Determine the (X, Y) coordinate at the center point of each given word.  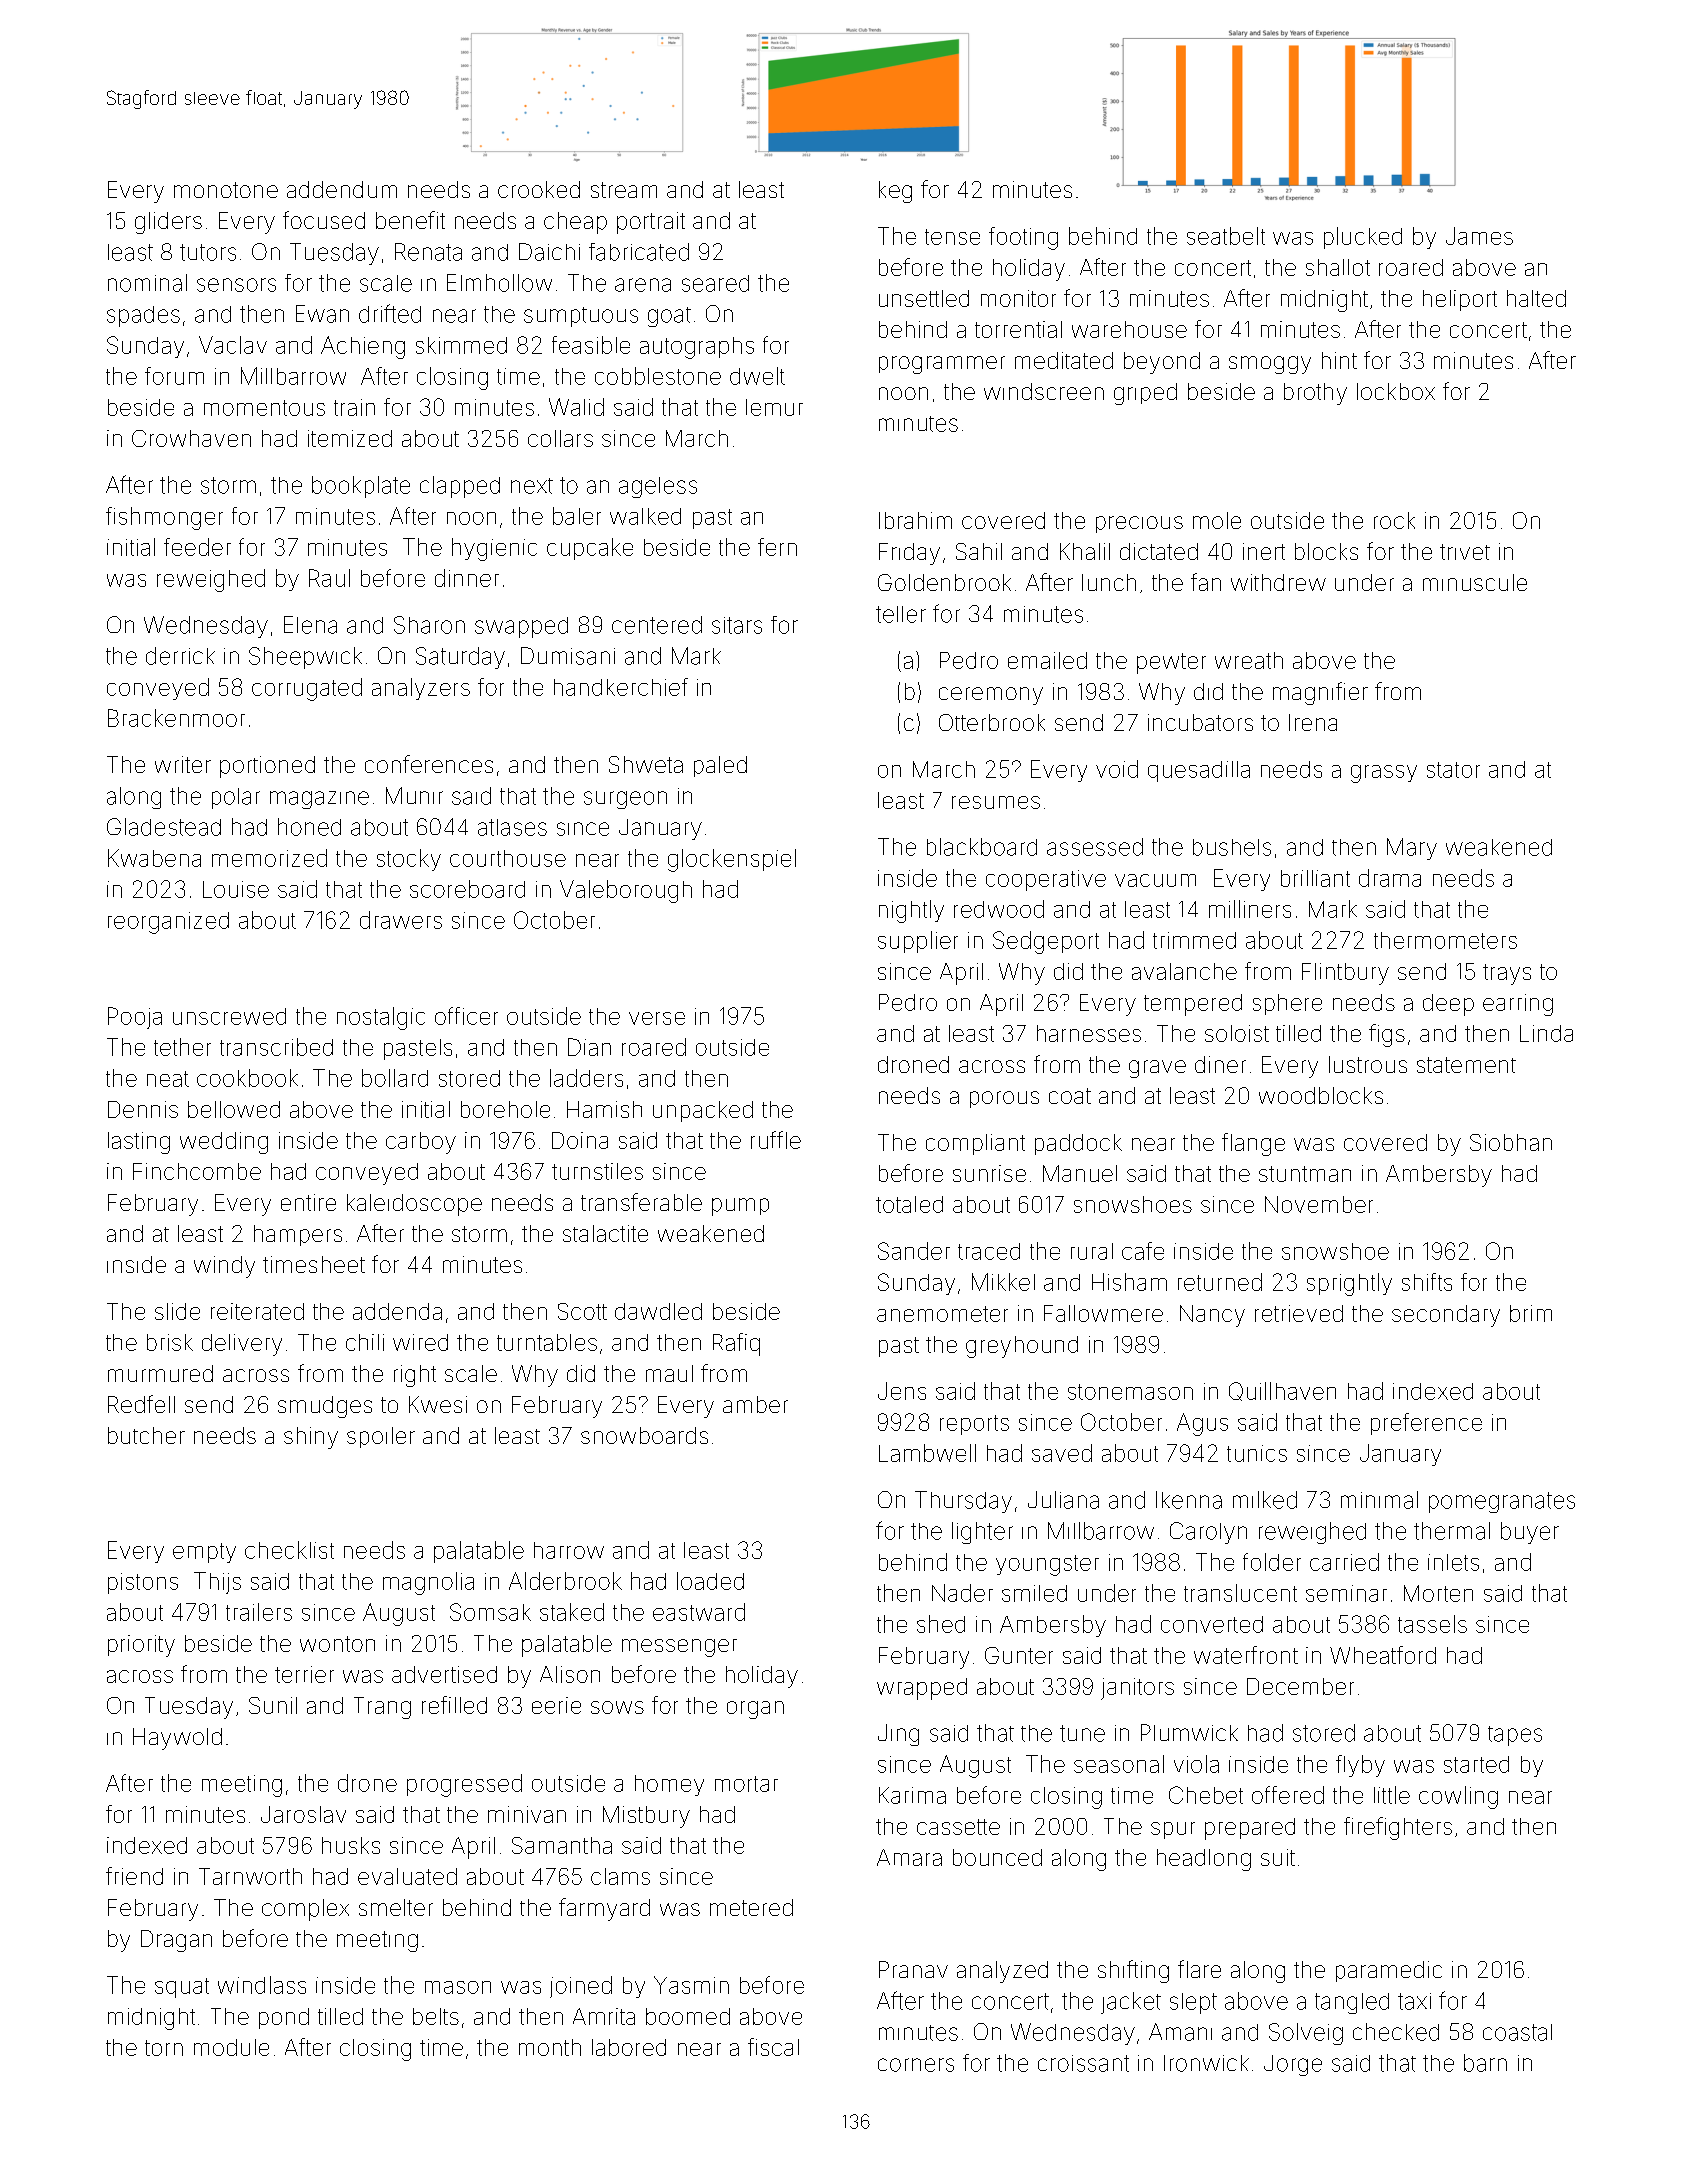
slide (177, 1311)
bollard (395, 1078)
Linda (1546, 1033)
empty (204, 1553)
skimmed (461, 345)
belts (436, 2016)
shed (941, 1624)
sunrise (989, 1173)
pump (740, 1207)
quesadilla (1199, 771)
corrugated (307, 689)
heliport (1460, 300)
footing (1023, 238)
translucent (1240, 1593)
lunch (1109, 582)
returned (1220, 1282)
